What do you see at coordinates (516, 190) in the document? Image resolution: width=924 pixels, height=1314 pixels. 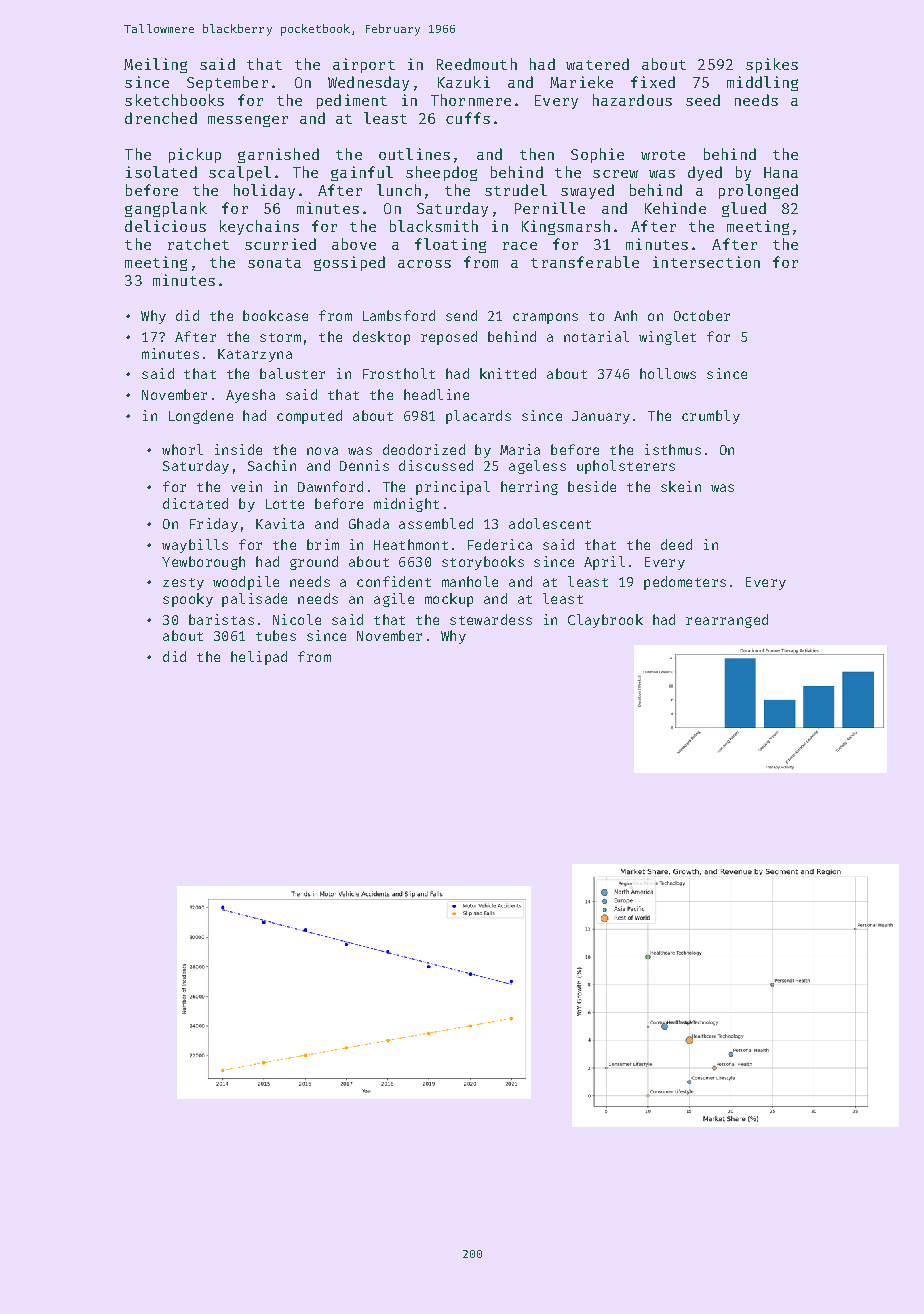 I see `strudel` at bounding box center [516, 190].
